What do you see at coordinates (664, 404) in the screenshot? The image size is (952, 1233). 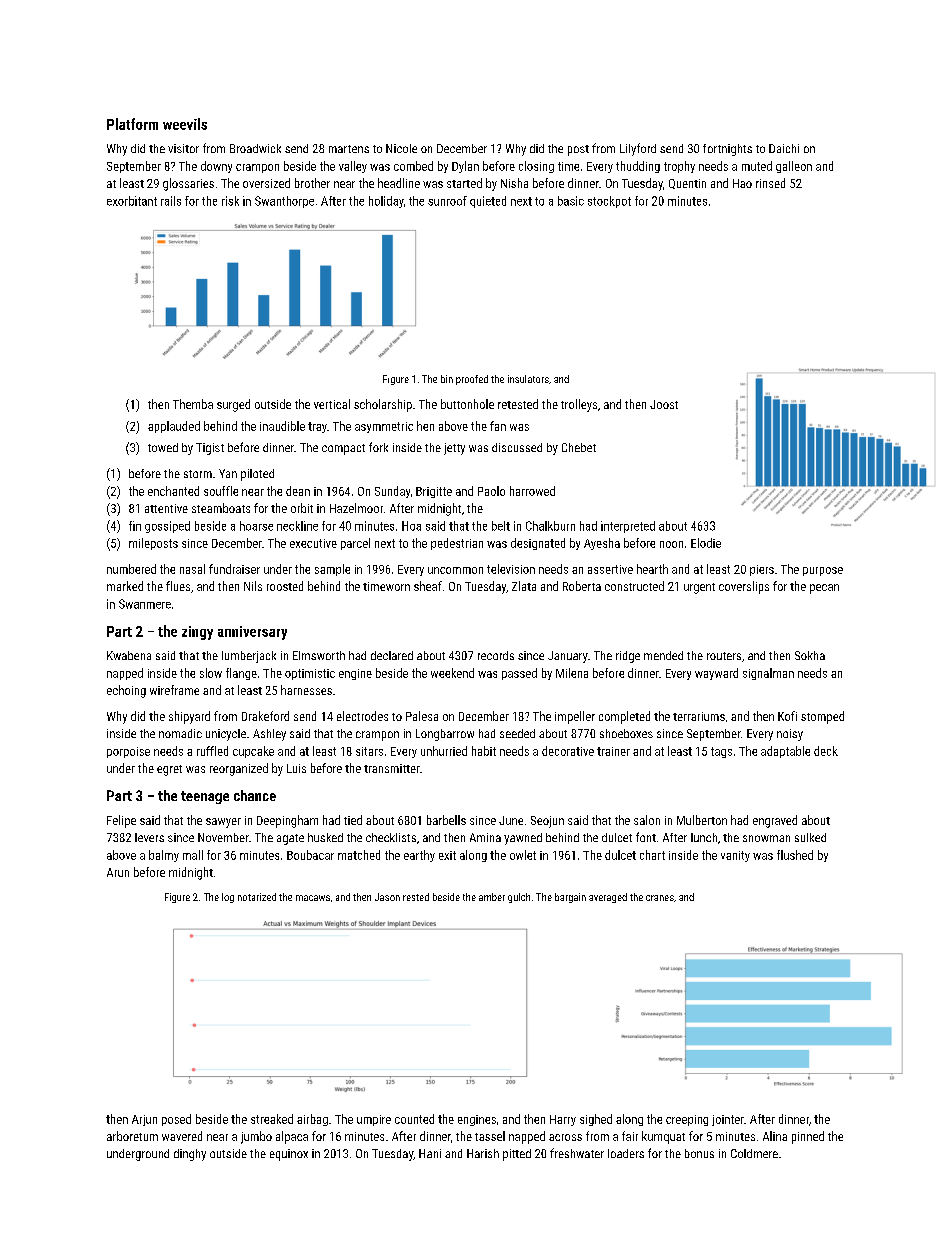 I see `Joost` at bounding box center [664, 404].
